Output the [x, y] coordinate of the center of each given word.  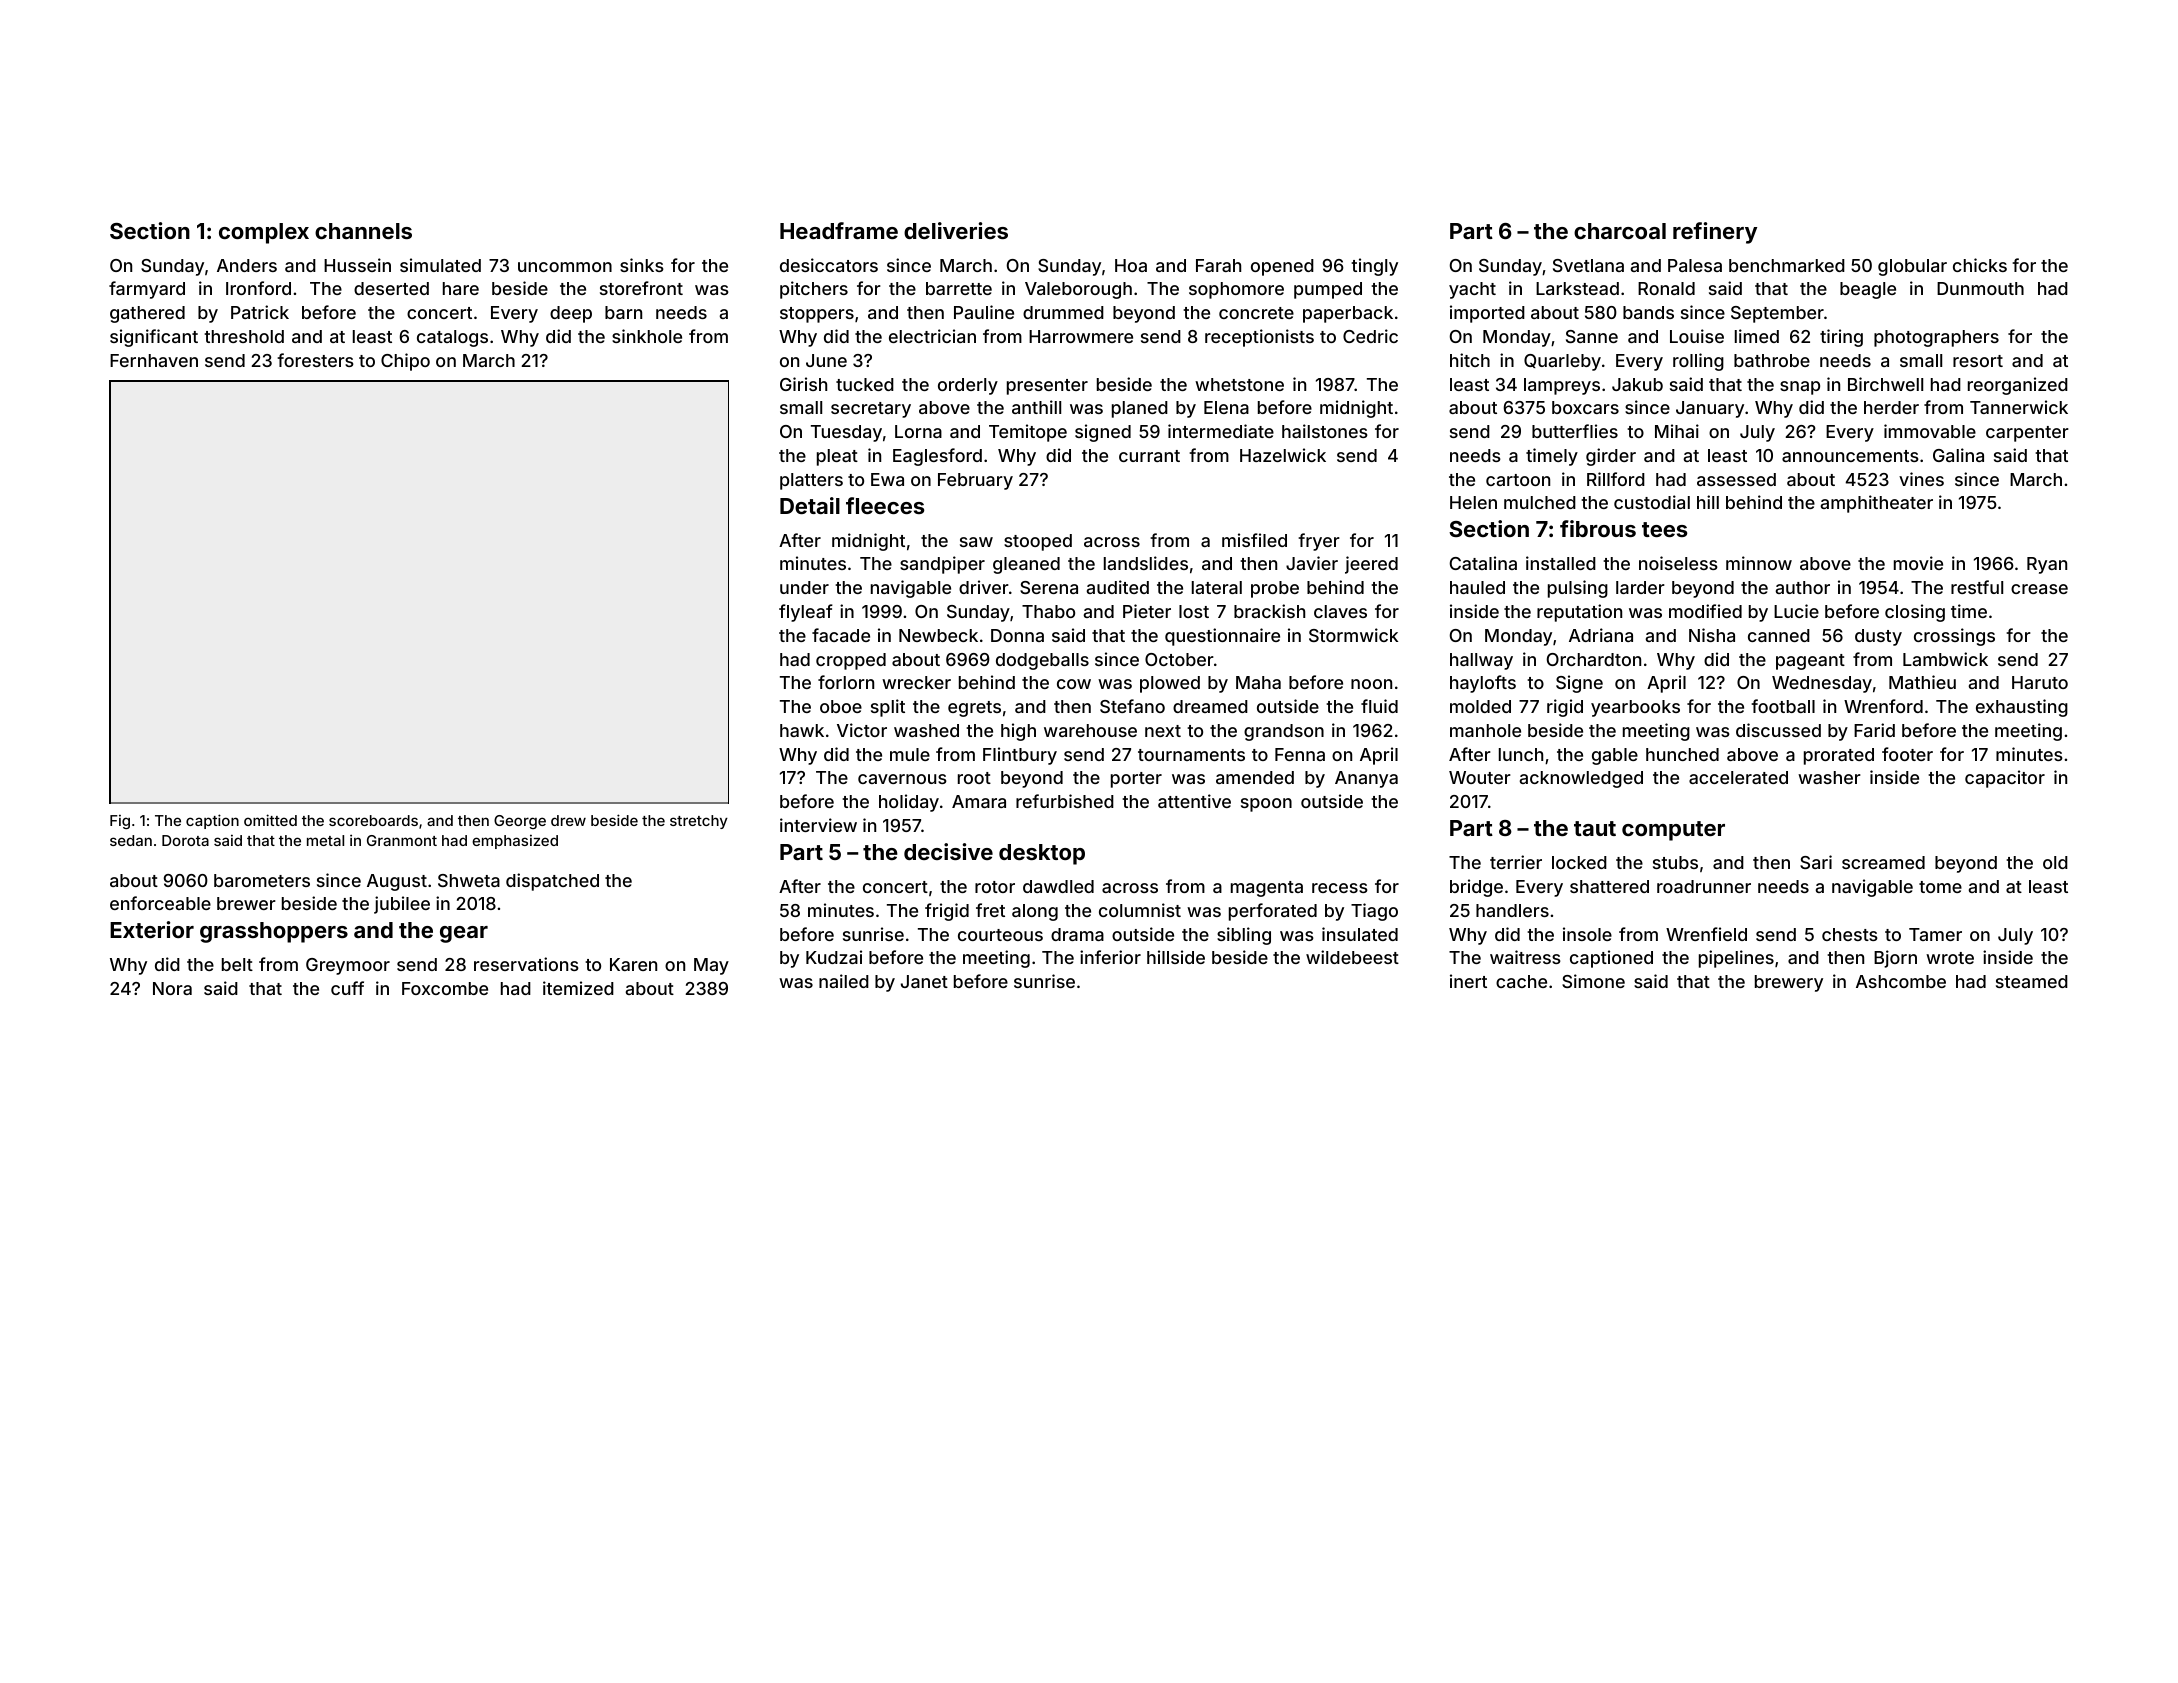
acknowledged [1581, 779]
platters [811, 481]
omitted [270, 820]
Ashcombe [1901, 981]
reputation [1579, 613]
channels [363, 231]
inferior [1110, 957]
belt [237, 964]
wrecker [916, 682]
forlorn [846, 682]
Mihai [1677, 431]
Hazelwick [1283, 455]
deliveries [956, 230]
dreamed [1210, 706]
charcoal [1620, 231]
